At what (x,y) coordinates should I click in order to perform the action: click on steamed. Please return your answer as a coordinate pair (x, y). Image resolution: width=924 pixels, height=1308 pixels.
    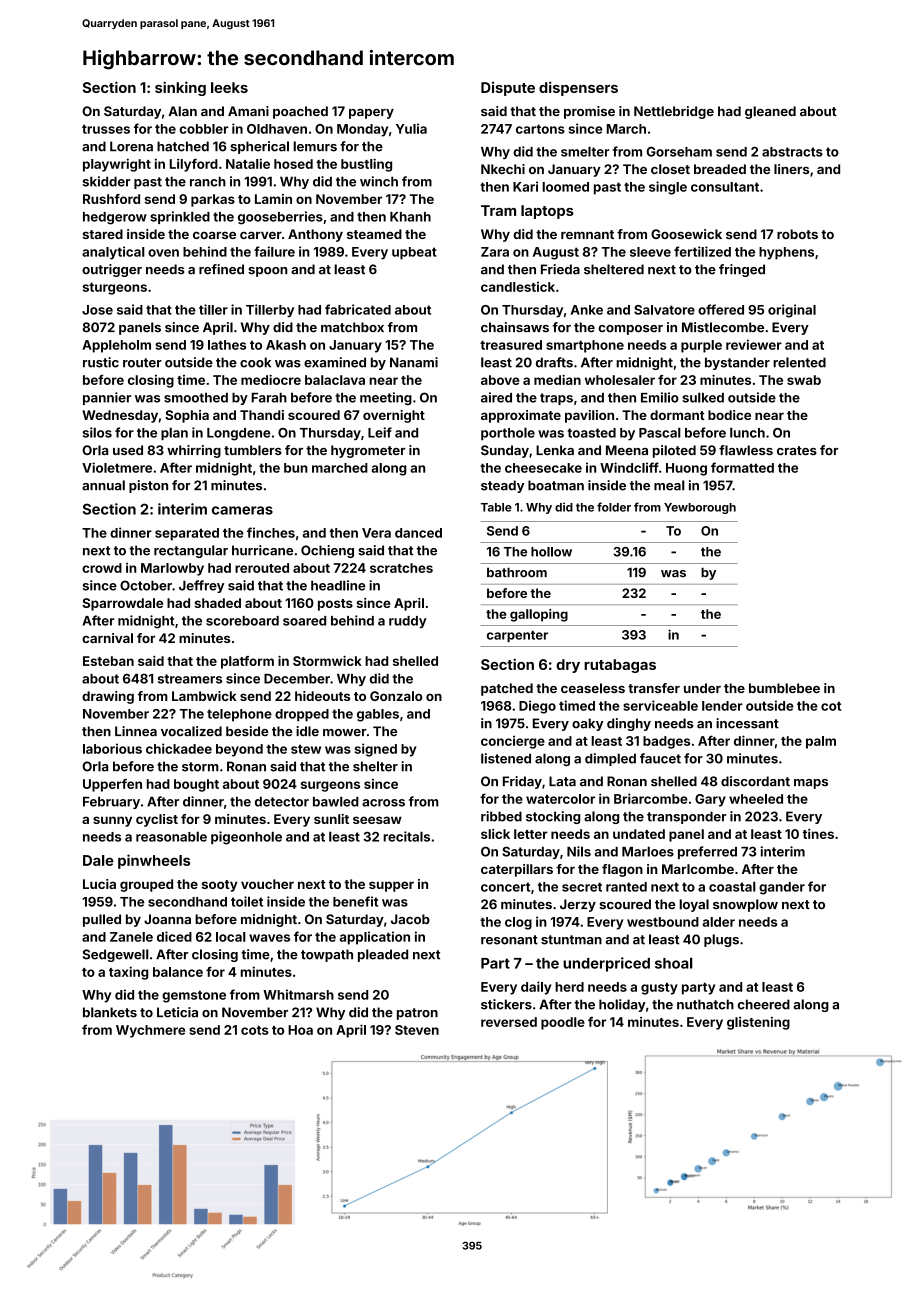
    Looking at the image, I should click on (374, 234).
